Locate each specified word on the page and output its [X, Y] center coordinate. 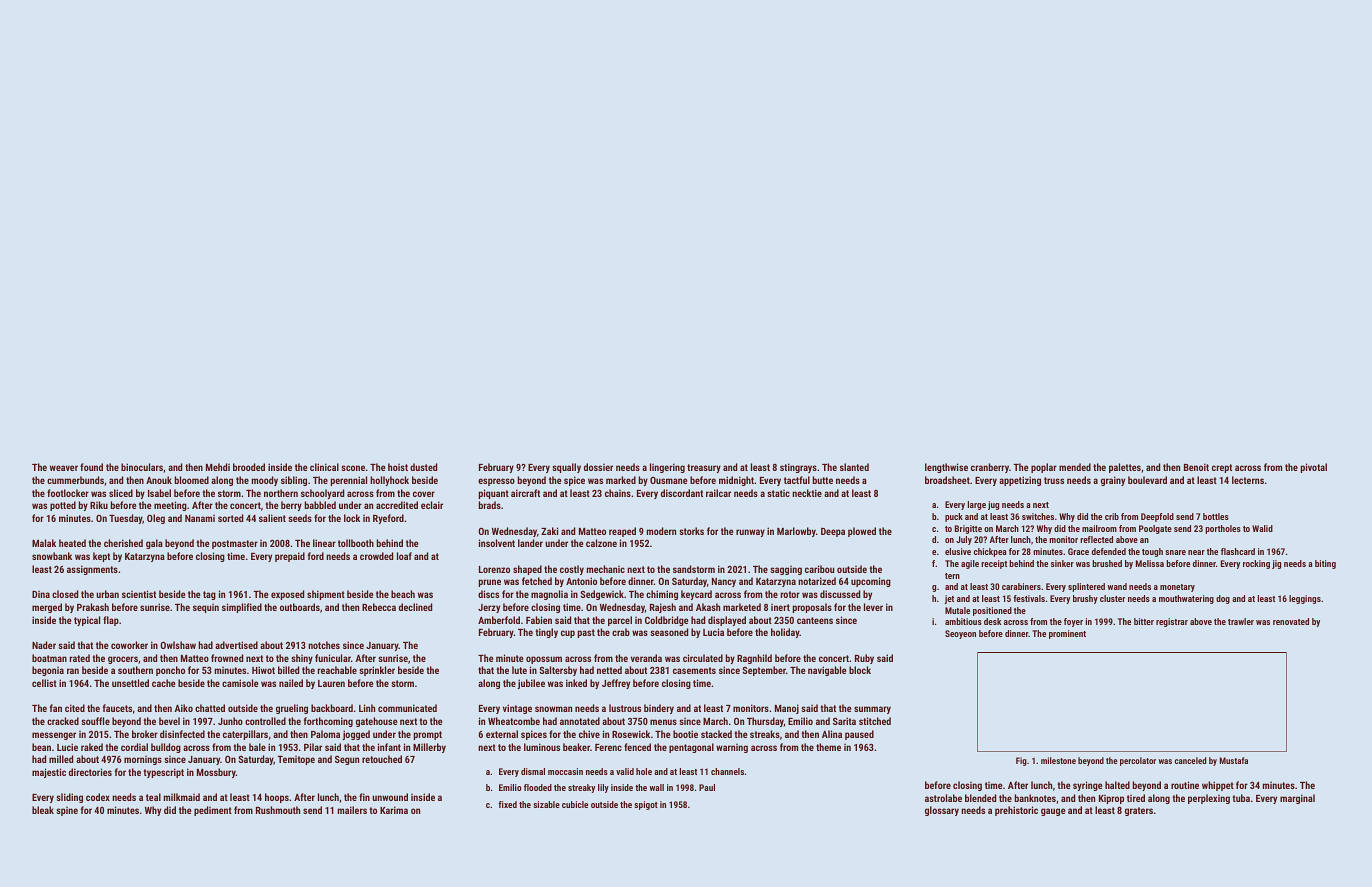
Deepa [833, 532]
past [586, 633]
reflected [1096, 539]
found [91, 467]
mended [1075, 467]
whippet [1218, 786]
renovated [1291, 621]
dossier [598, 467]
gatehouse [376, 722]
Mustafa [1234, 760]
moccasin [565, 771]
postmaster [235, 544]
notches [324, 645]
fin [364, 797]
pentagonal [691, 748]
